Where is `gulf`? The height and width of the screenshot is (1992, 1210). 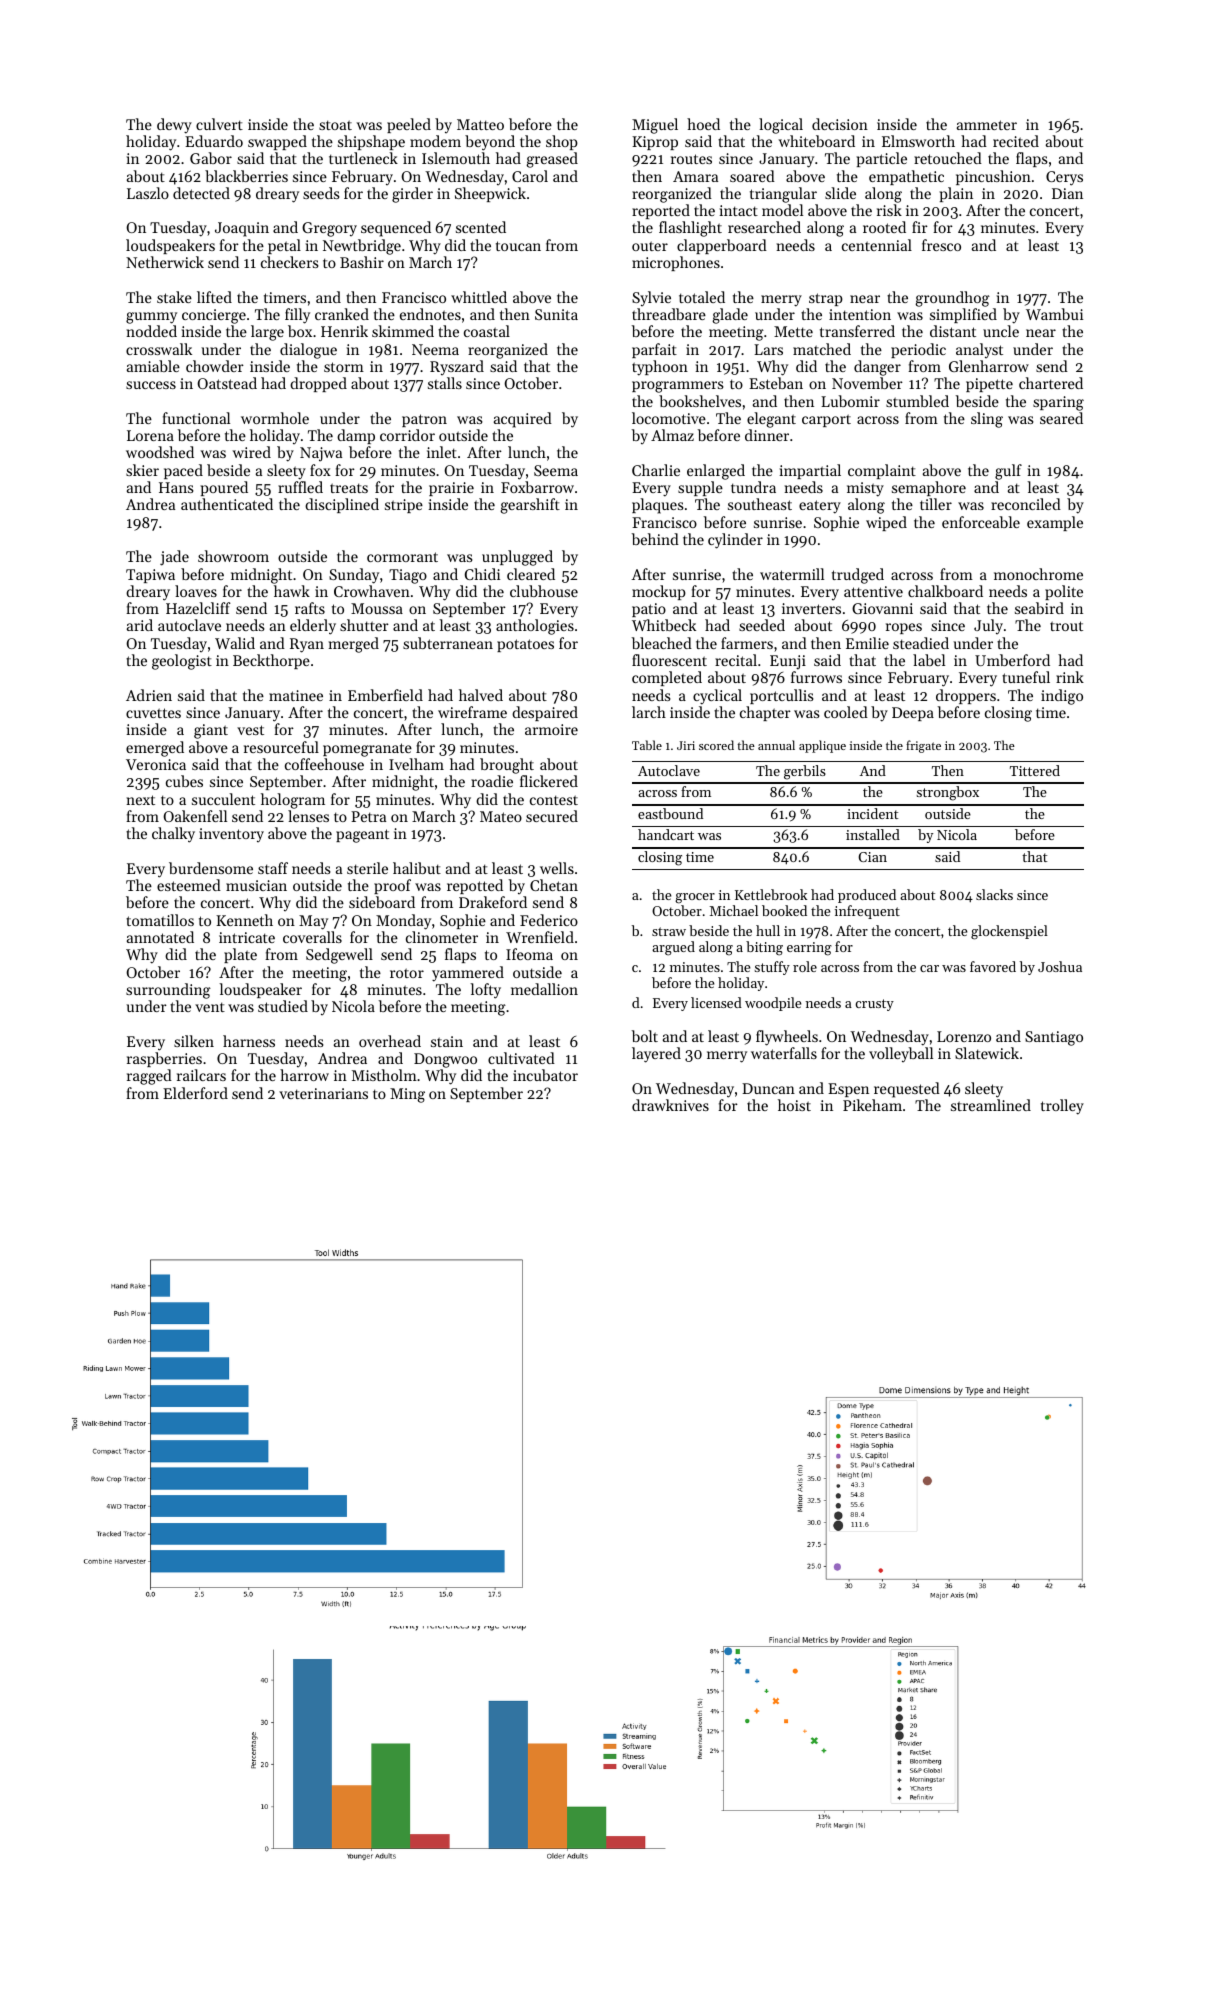 gulf is located at coordinates (1008, 472).
